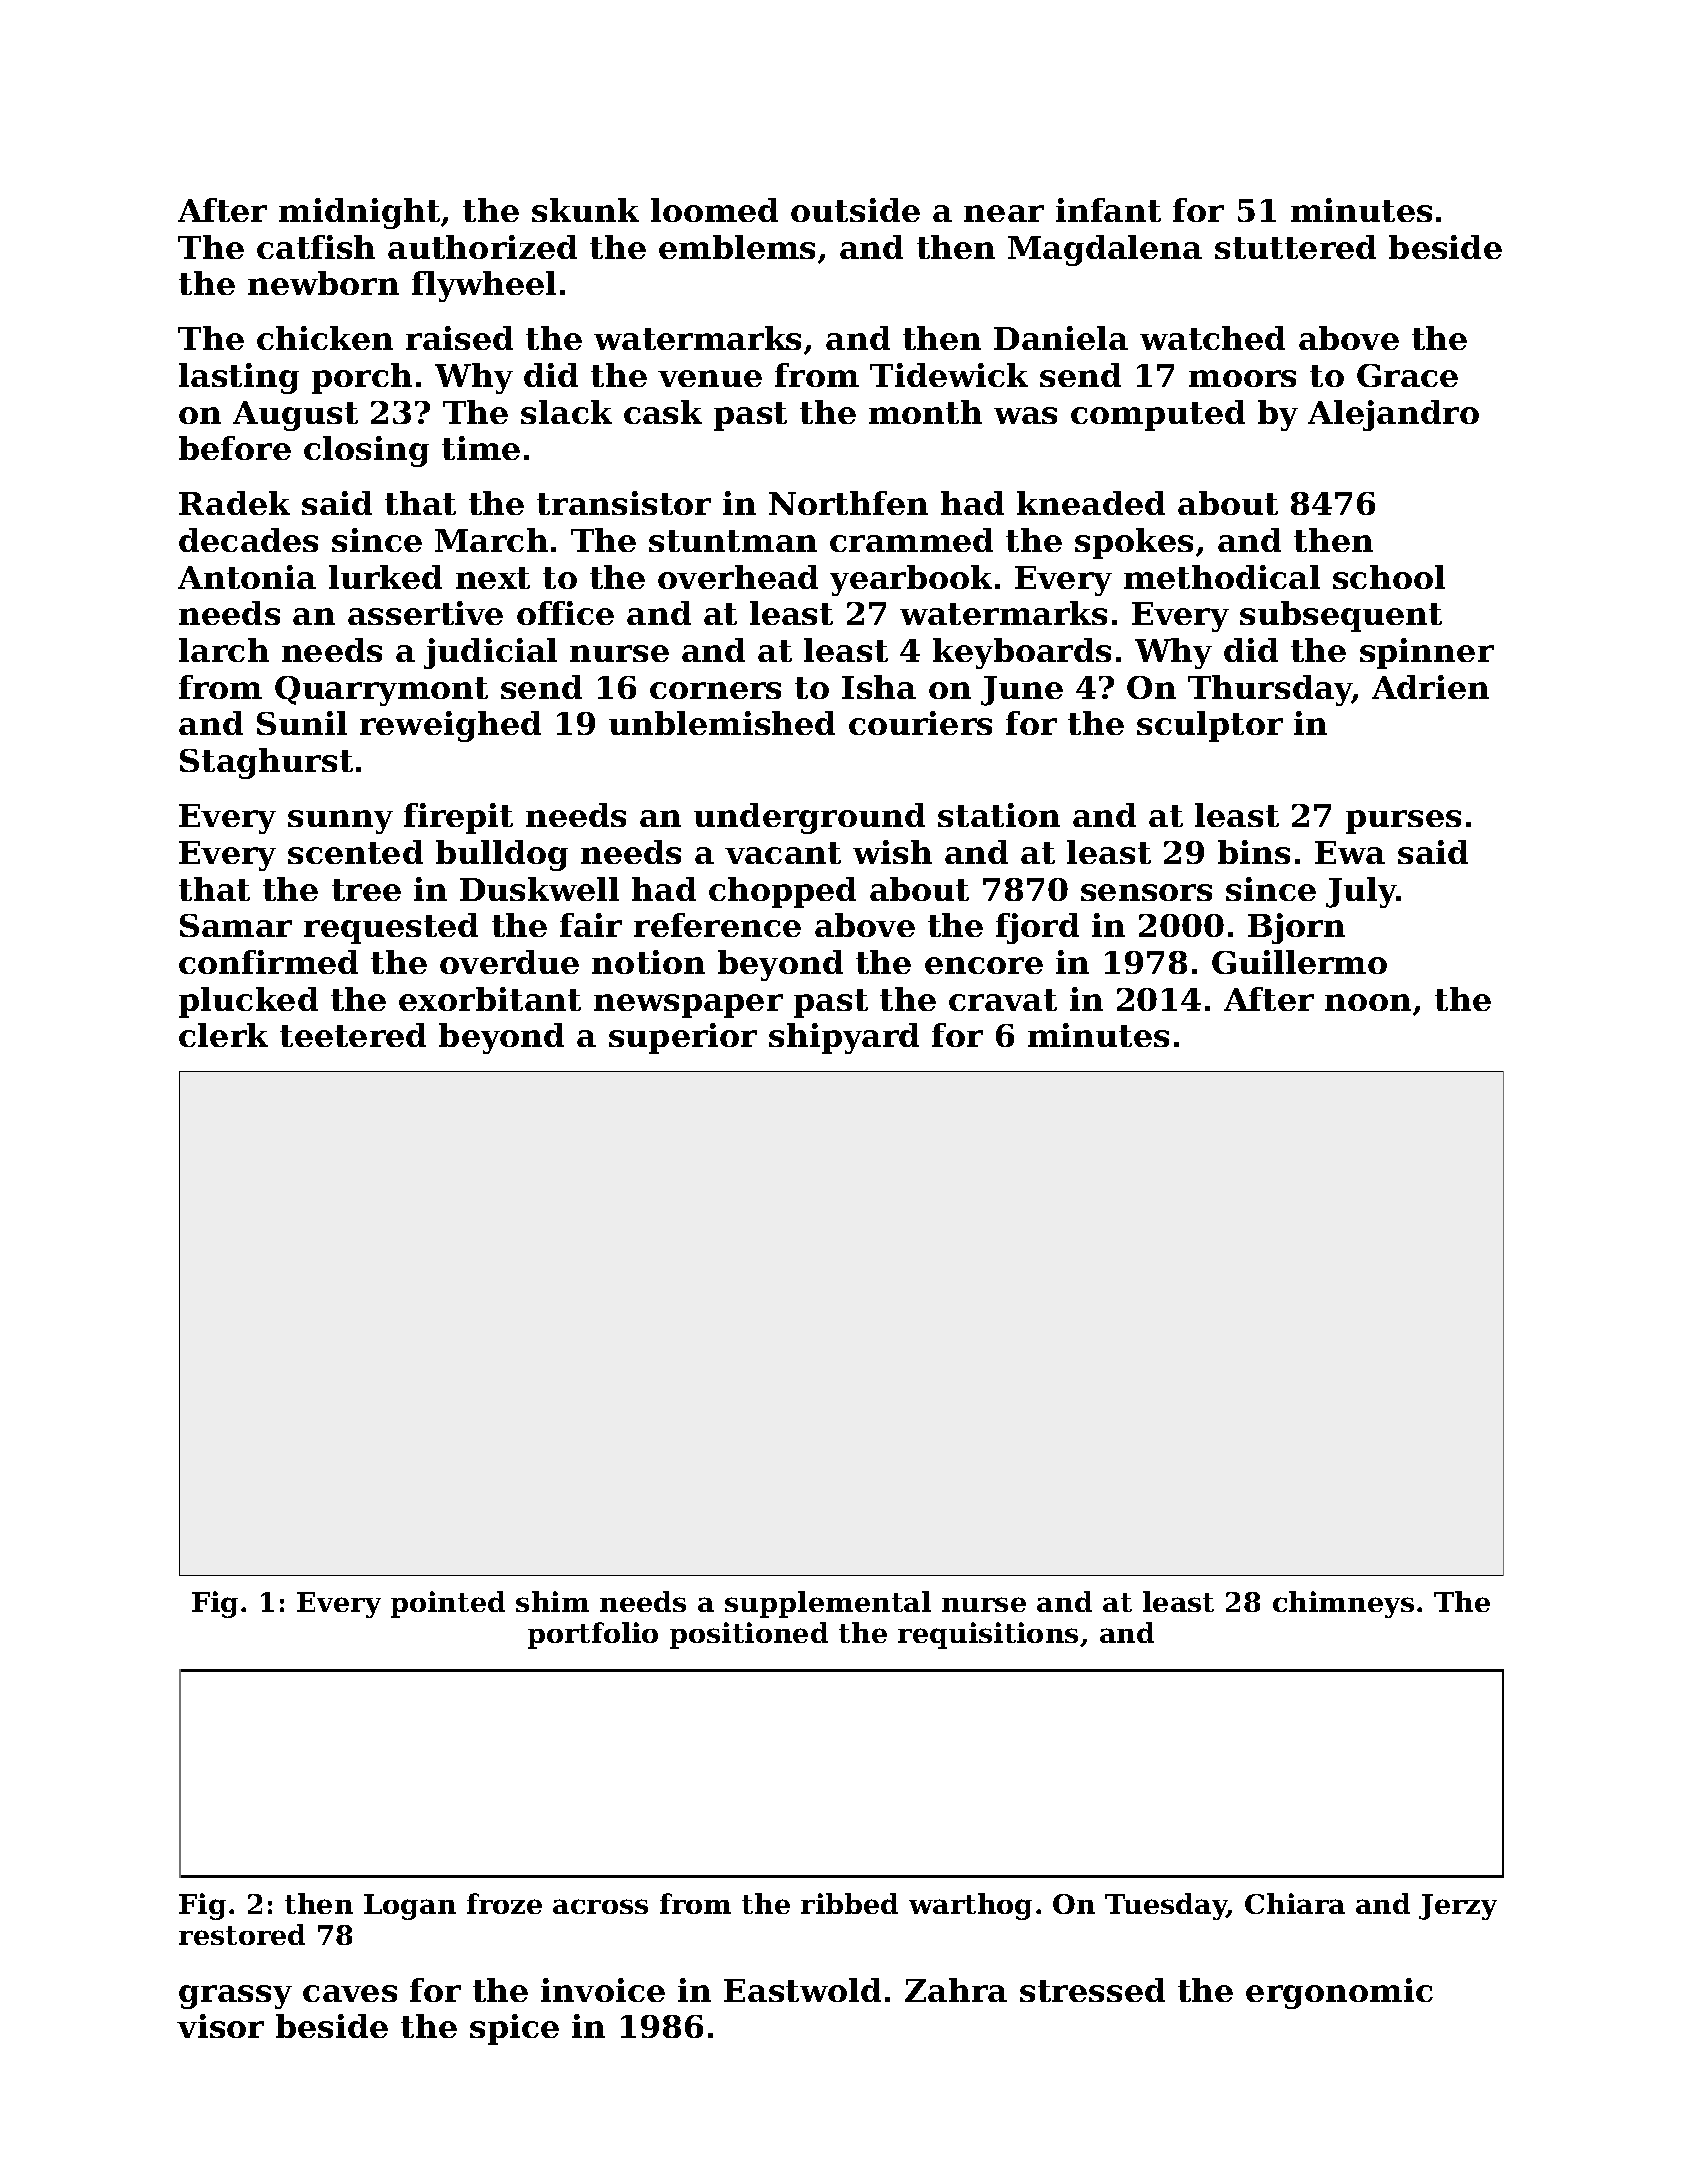  Describe the element at coordinates (844, 1038) in the screenshot. I see `shipyard` at that location.
